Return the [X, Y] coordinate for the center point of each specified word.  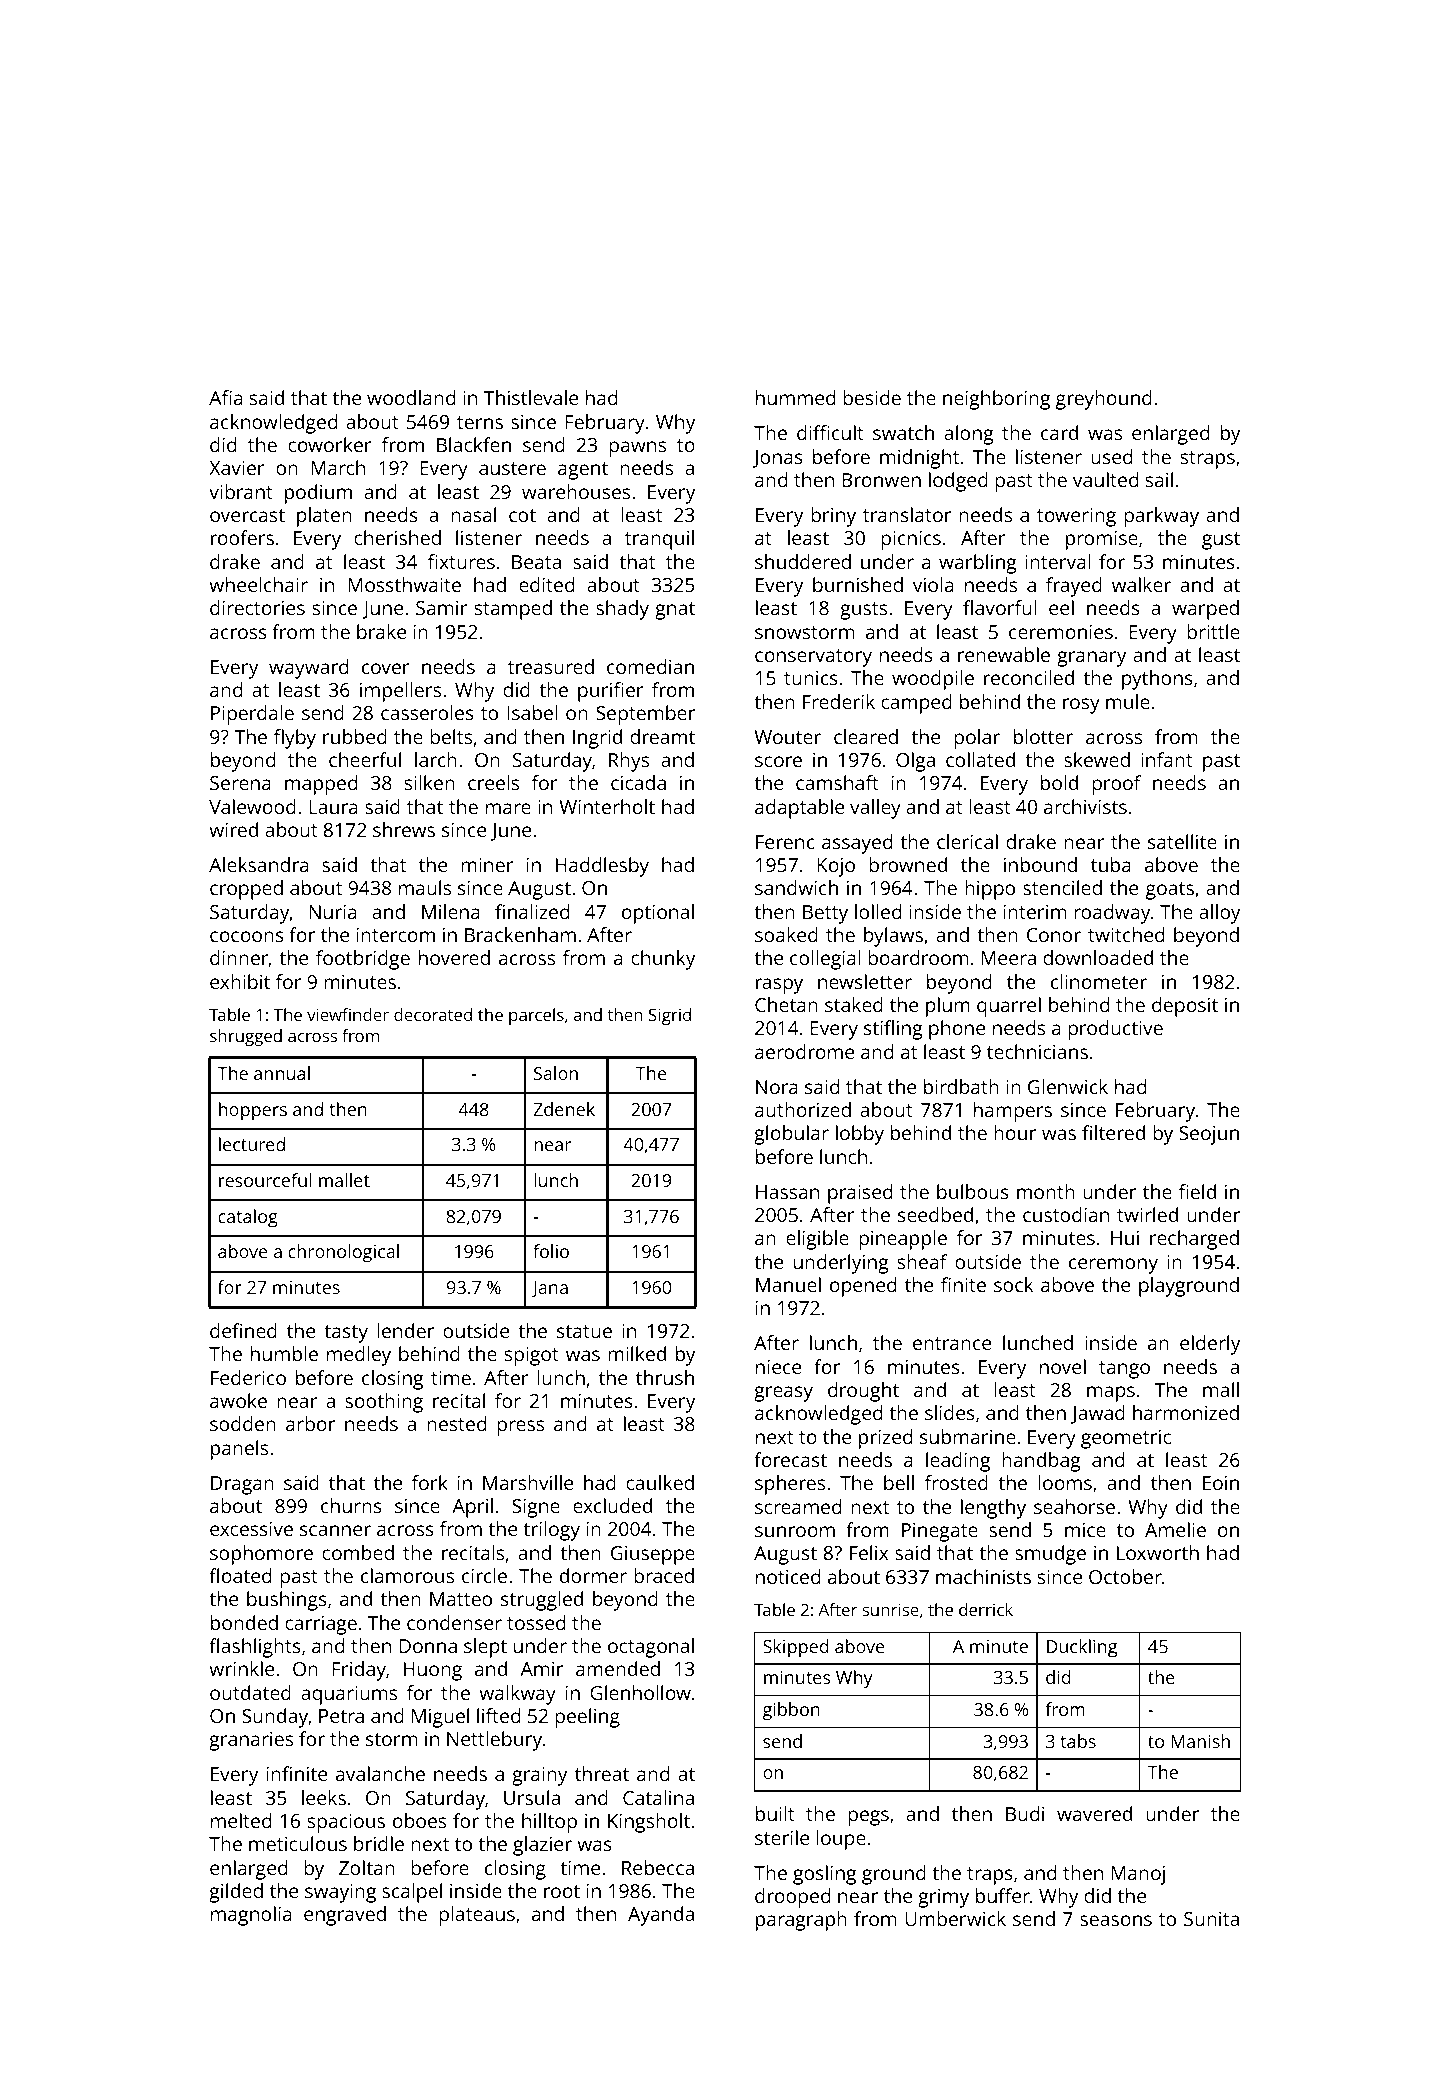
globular [791, 1135]
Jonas [777, 459]
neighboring [996, 400]
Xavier [237, 468]
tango [1124, 1370]
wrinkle [241, 1668]
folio [551, 1251]
